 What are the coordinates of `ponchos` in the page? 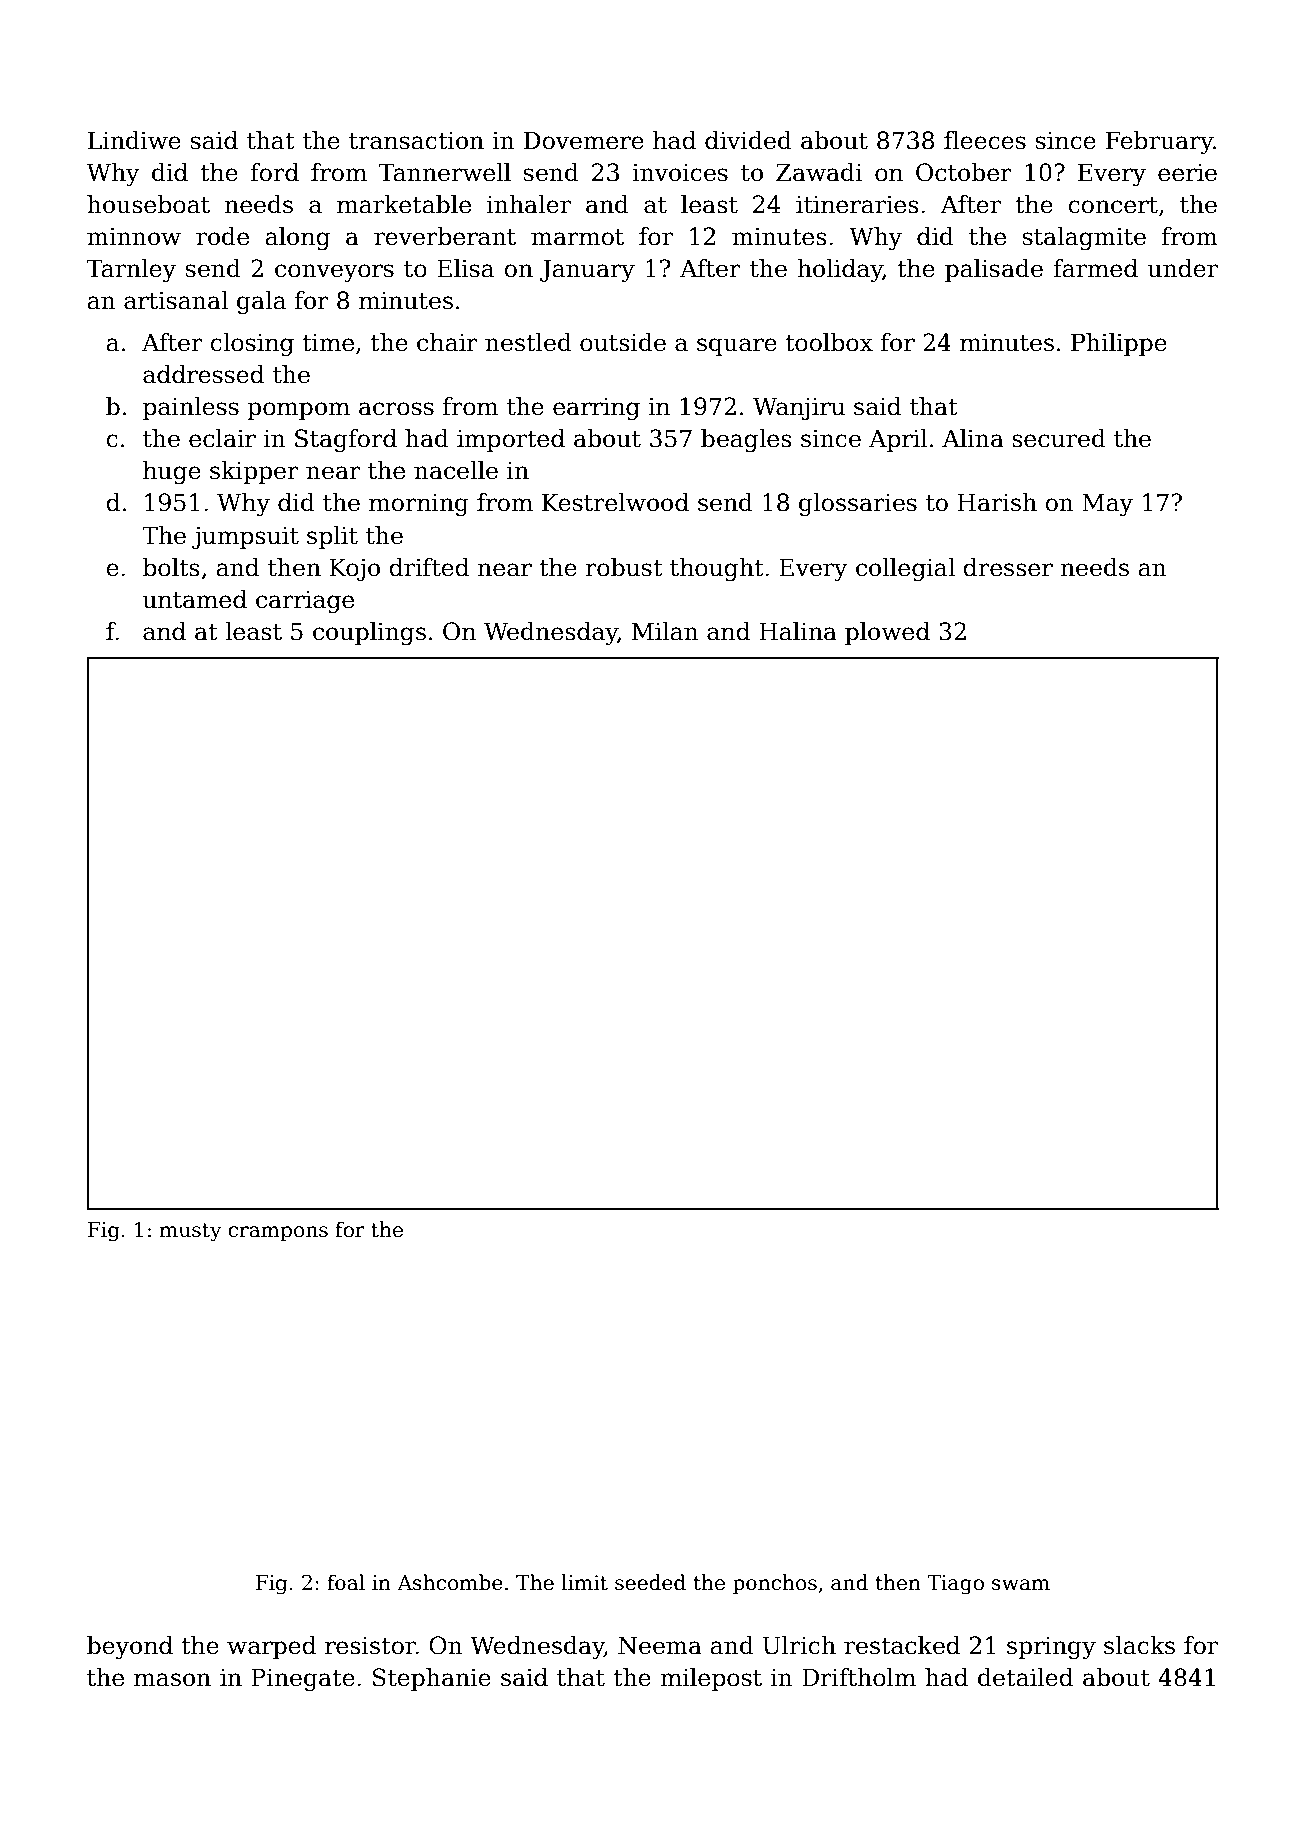 It's located at (775, 1584).
